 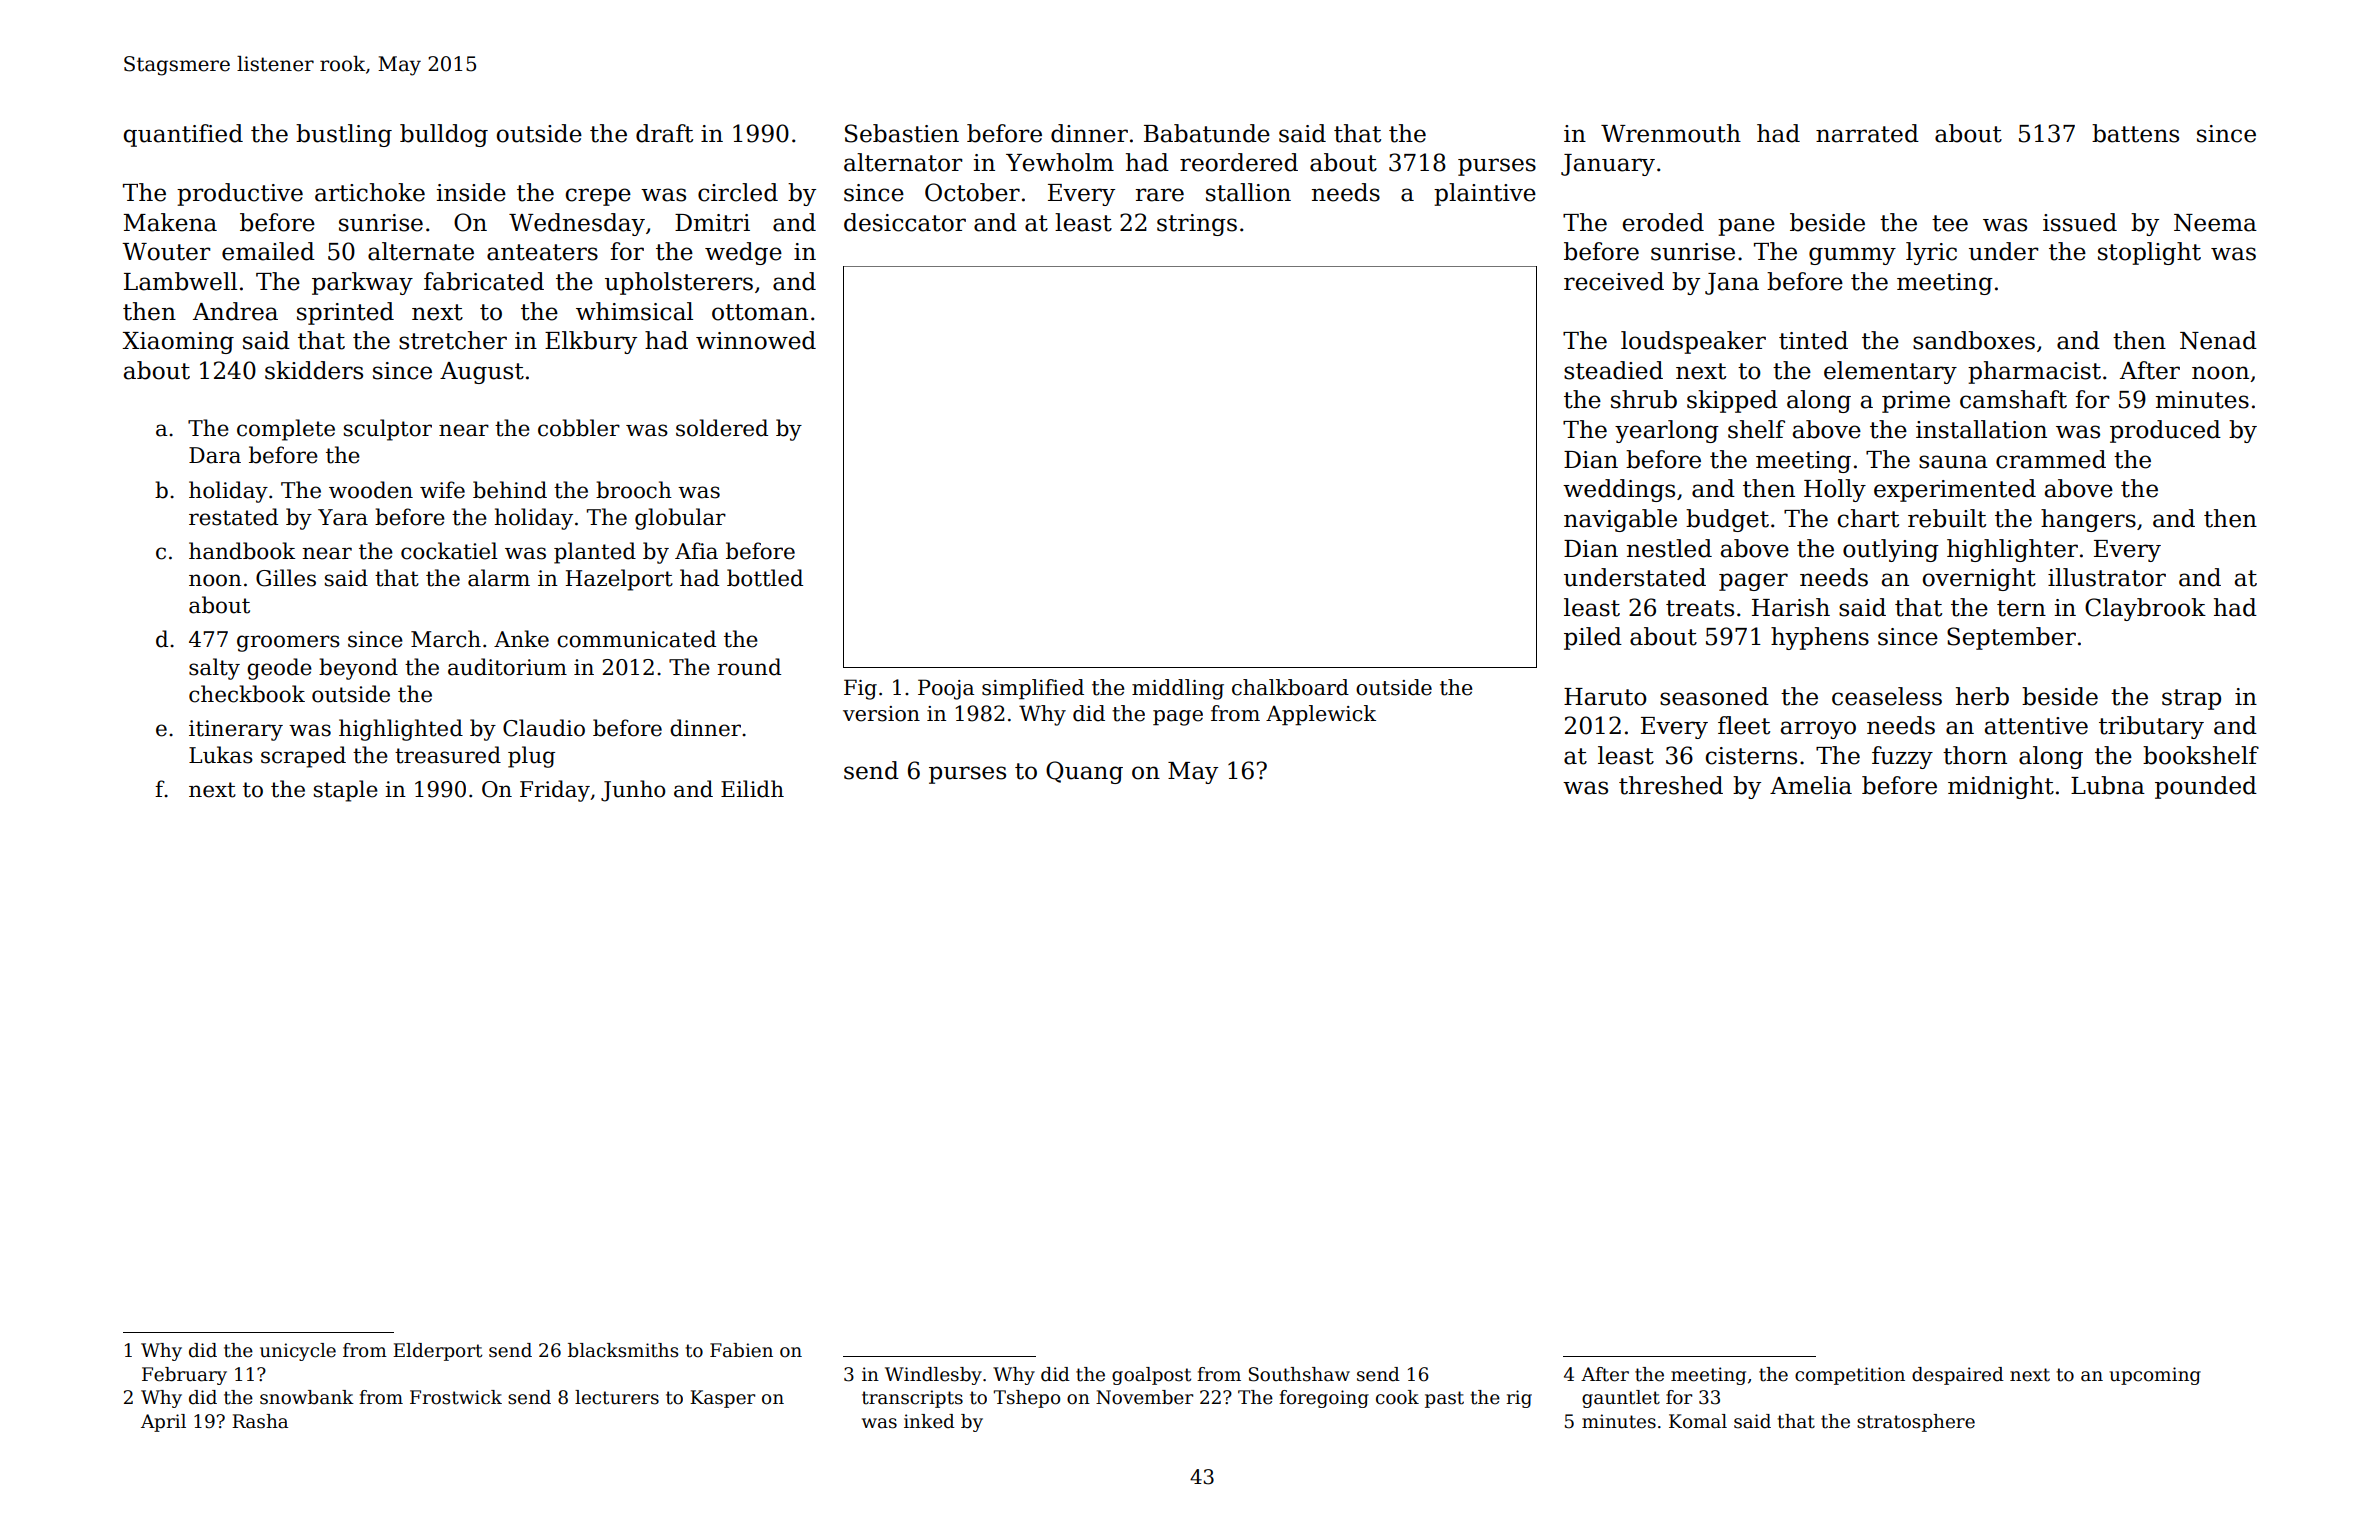 I want to click on Quang, so click(x=1084, y=772).
